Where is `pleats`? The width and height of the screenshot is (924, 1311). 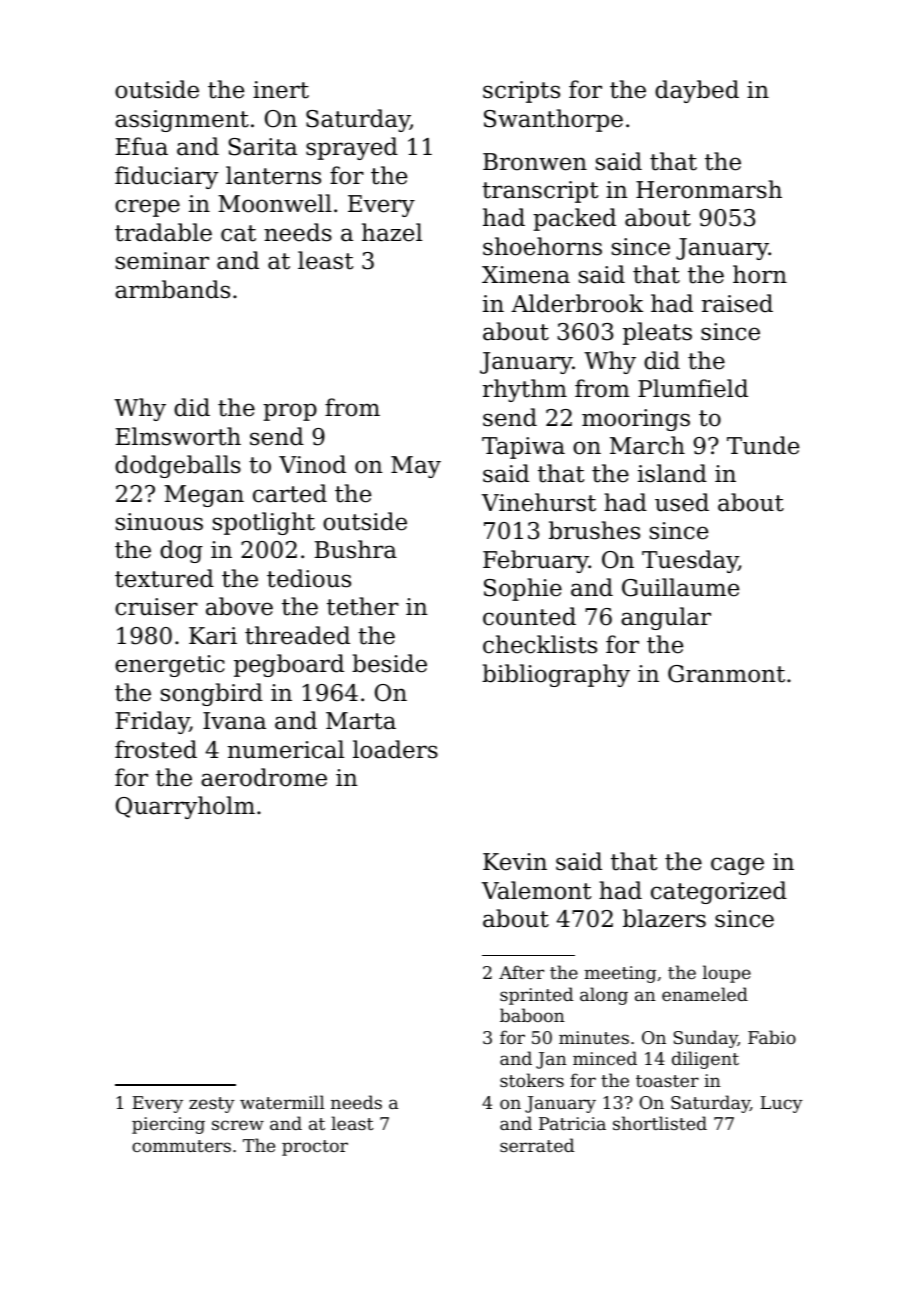
pleats is located at coordinates (657, 333).
